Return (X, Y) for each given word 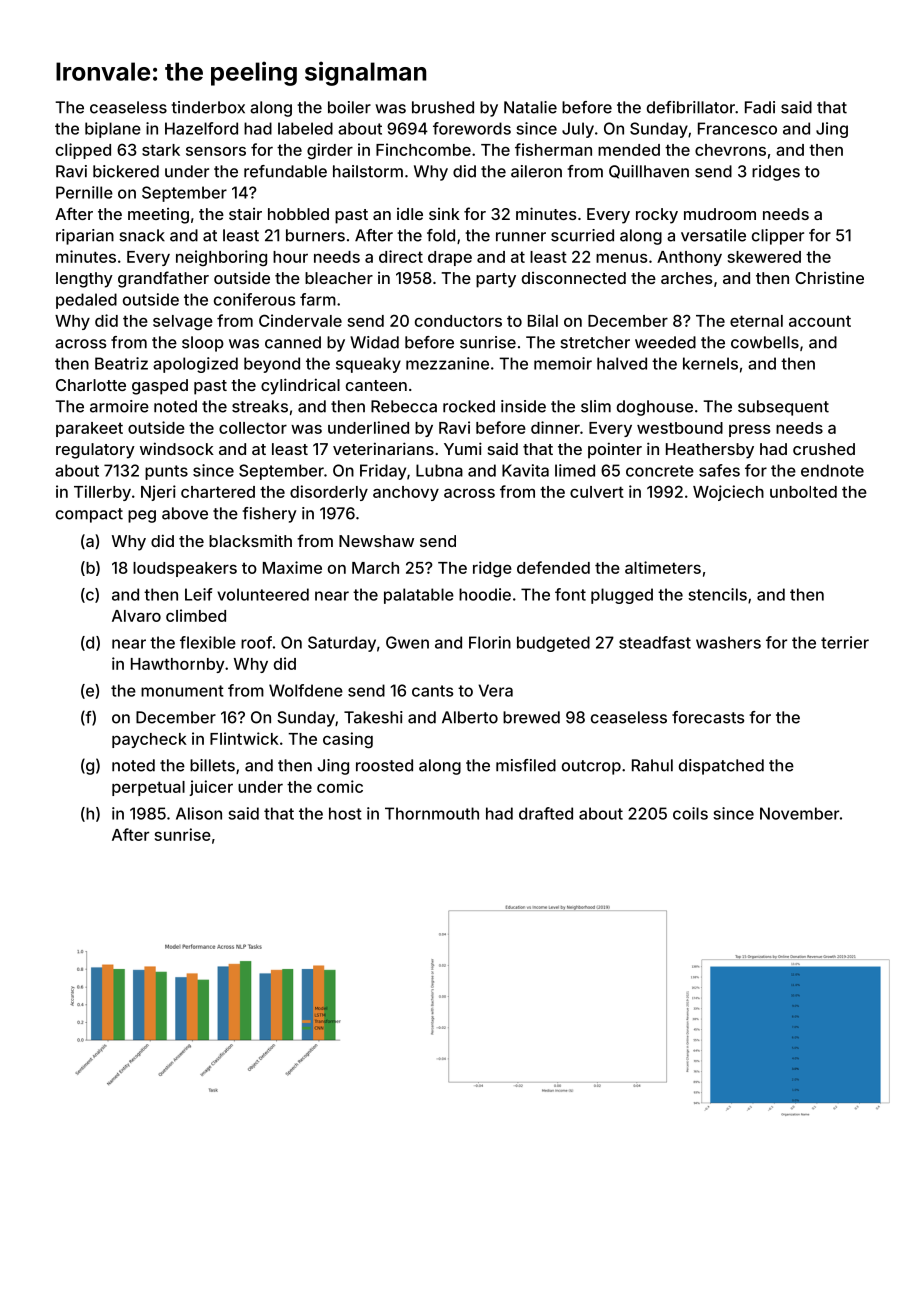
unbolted (803, 492)
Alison (199, 813)
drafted (546, 813)
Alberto (470, 717)
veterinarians (383, 448)
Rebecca (404, 406)
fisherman (553, 149)
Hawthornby (178, 665)
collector (253, 428)
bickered (126, 171)
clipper (778, 237)
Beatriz (121, 363)
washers (728, 642)
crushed (824, 449)
